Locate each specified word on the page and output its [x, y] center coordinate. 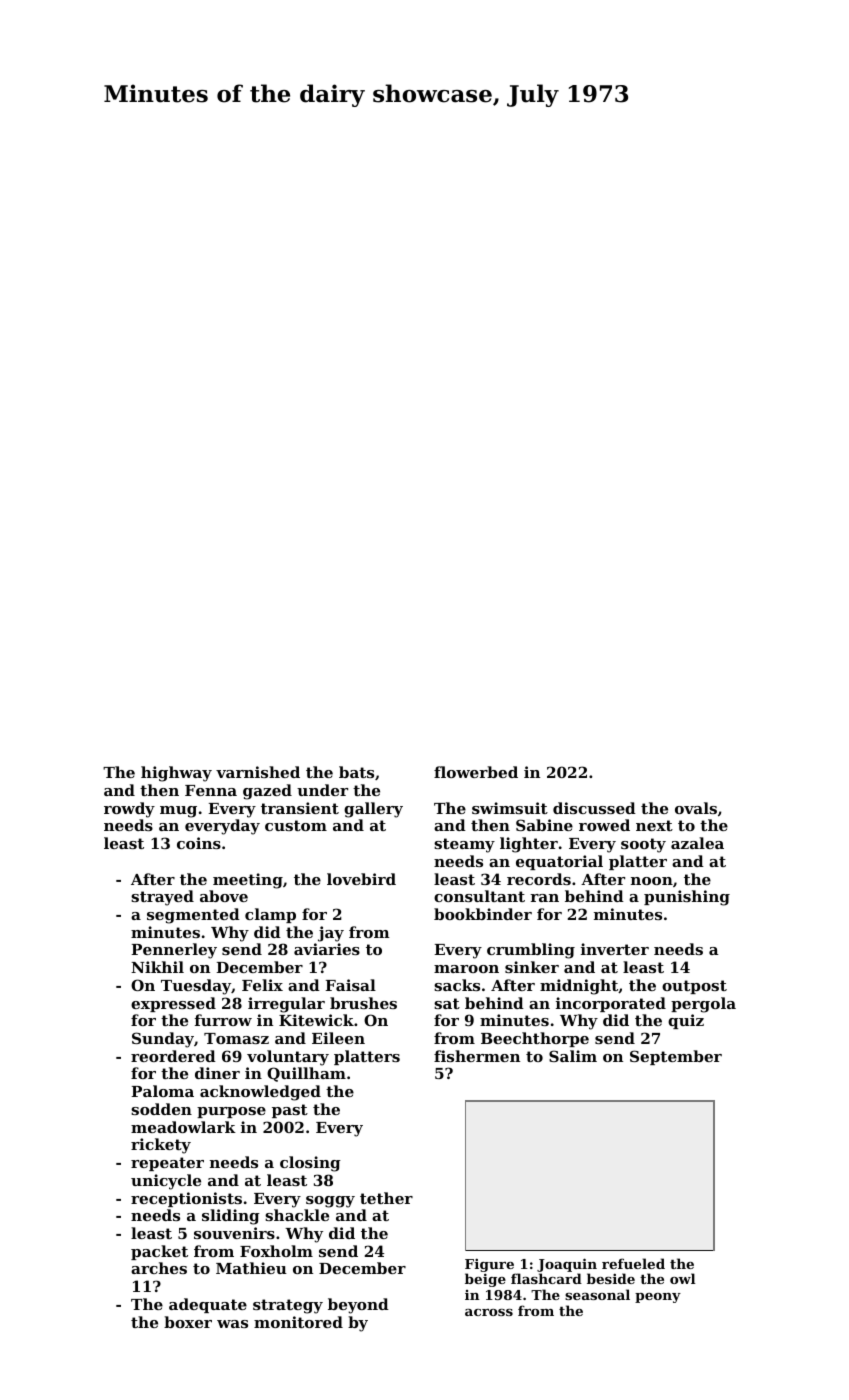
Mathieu [251, 1268]
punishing [687, 898]
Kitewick [316, 1020]
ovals [696, 808]
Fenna [211, 790]
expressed [173, 1004]
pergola [703, 1005]
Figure [489, 1265]
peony [658, 1298]
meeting [248, 881]
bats [356, 772]
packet [159, 1252]
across [489, 1312]
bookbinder [483, 914]
